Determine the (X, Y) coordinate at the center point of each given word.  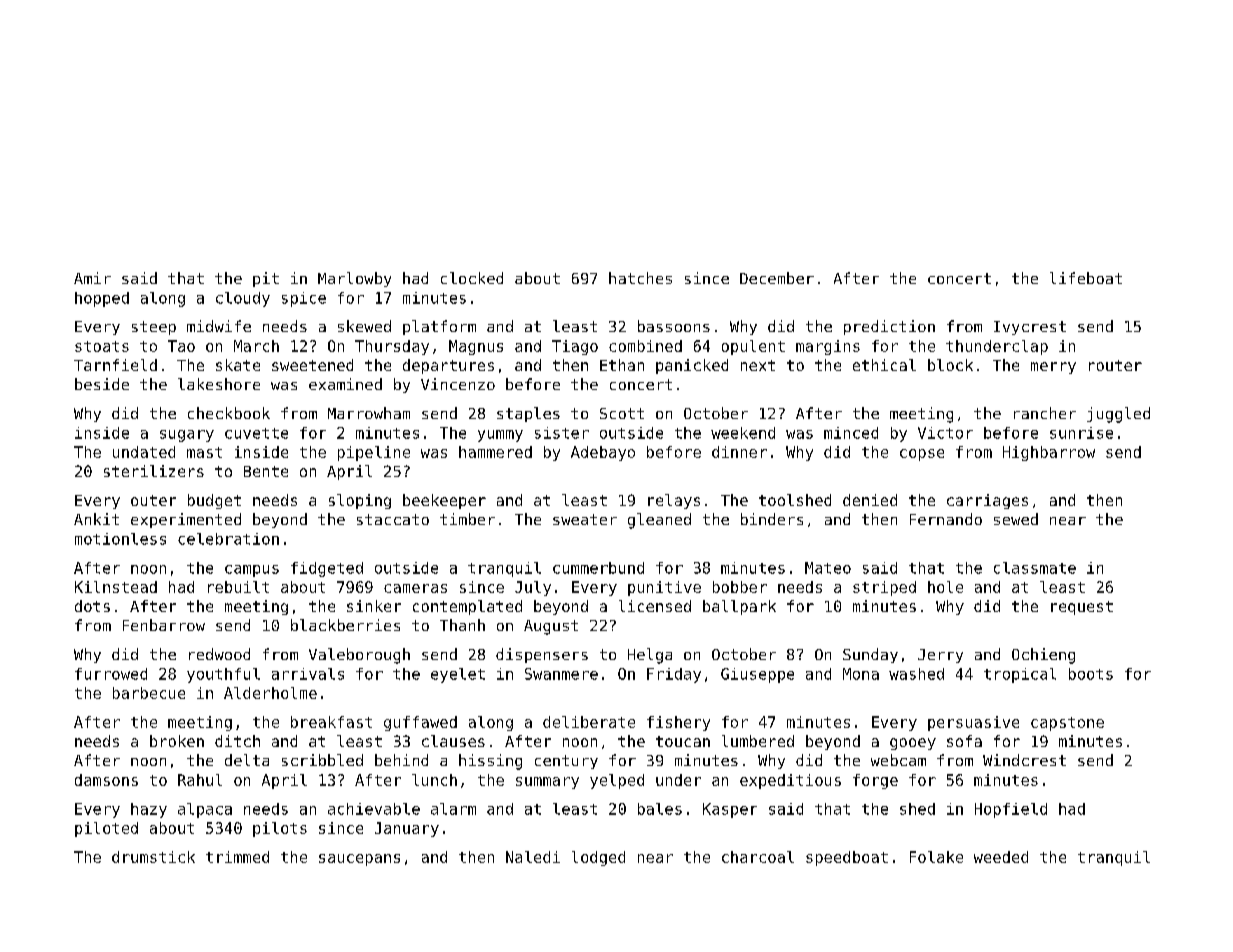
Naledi (533, 857)
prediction (889, 327)
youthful (223, 675)
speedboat (847, 858)
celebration (228, 539)
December (777, 278)
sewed (1016, 519)
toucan (683, 741)
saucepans (359, 860)
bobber (740, 587)
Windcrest (1024, 760)
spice (304, 299)
